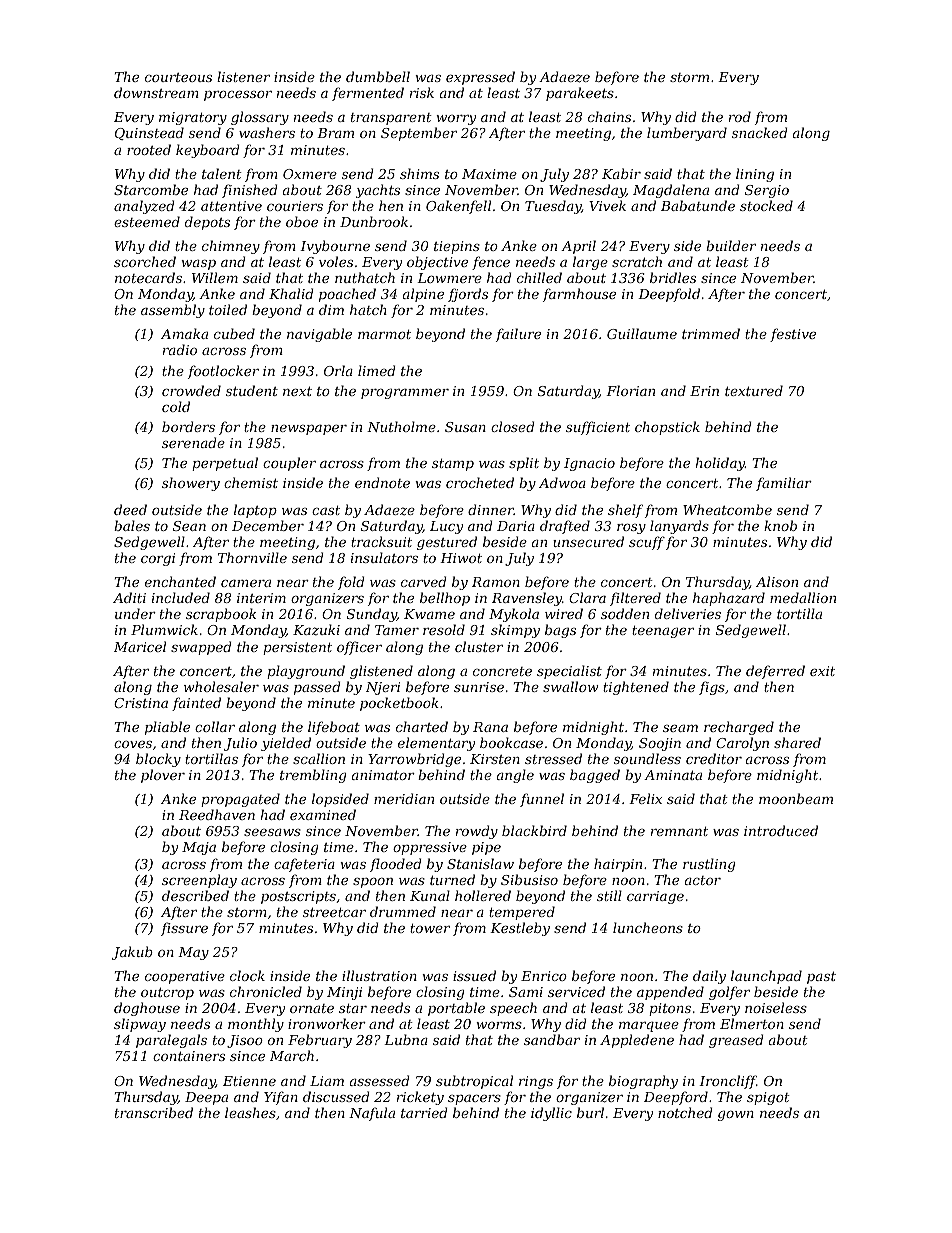 The height and width of the page is (1233, 952). Describe the element at coordinates (673, 775) in the page. I see `Aminata` at that location.
